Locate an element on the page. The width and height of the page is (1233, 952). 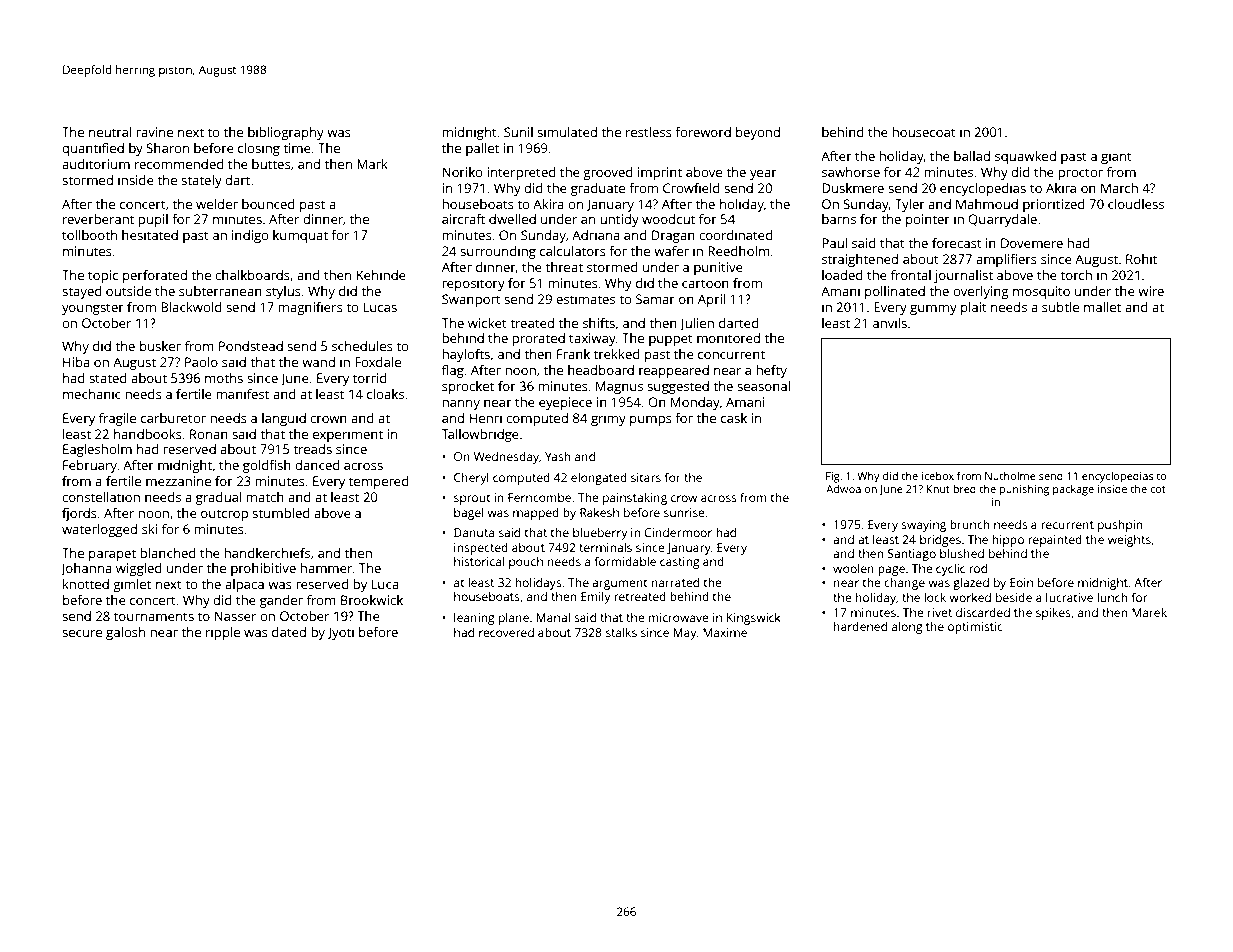
Eoin is located at coordinates (1021, 582).
